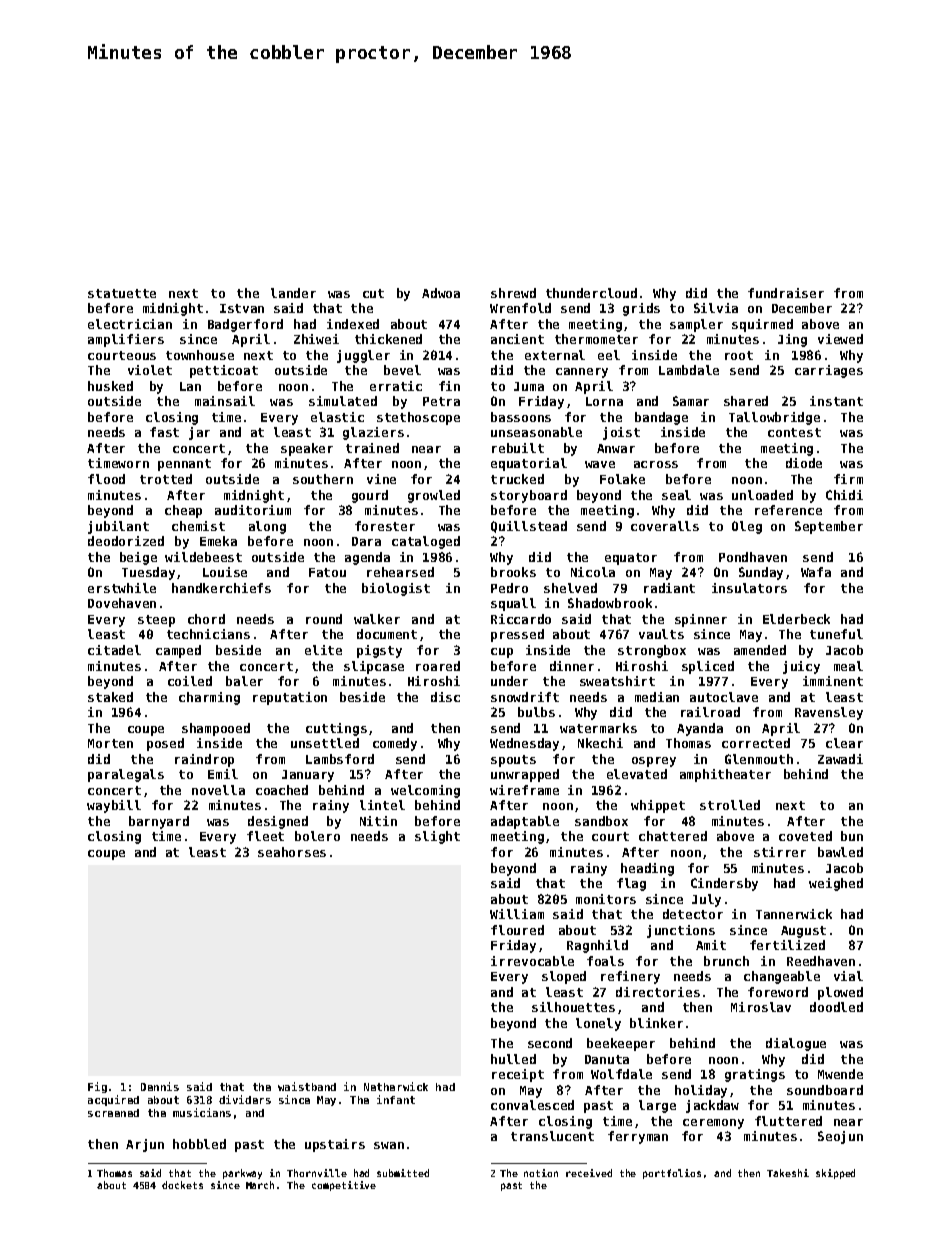 This page has height=1233, width=952. Describe the element at coordinates (774, 418) in the page. I see `Tallowbridge` at that location.
